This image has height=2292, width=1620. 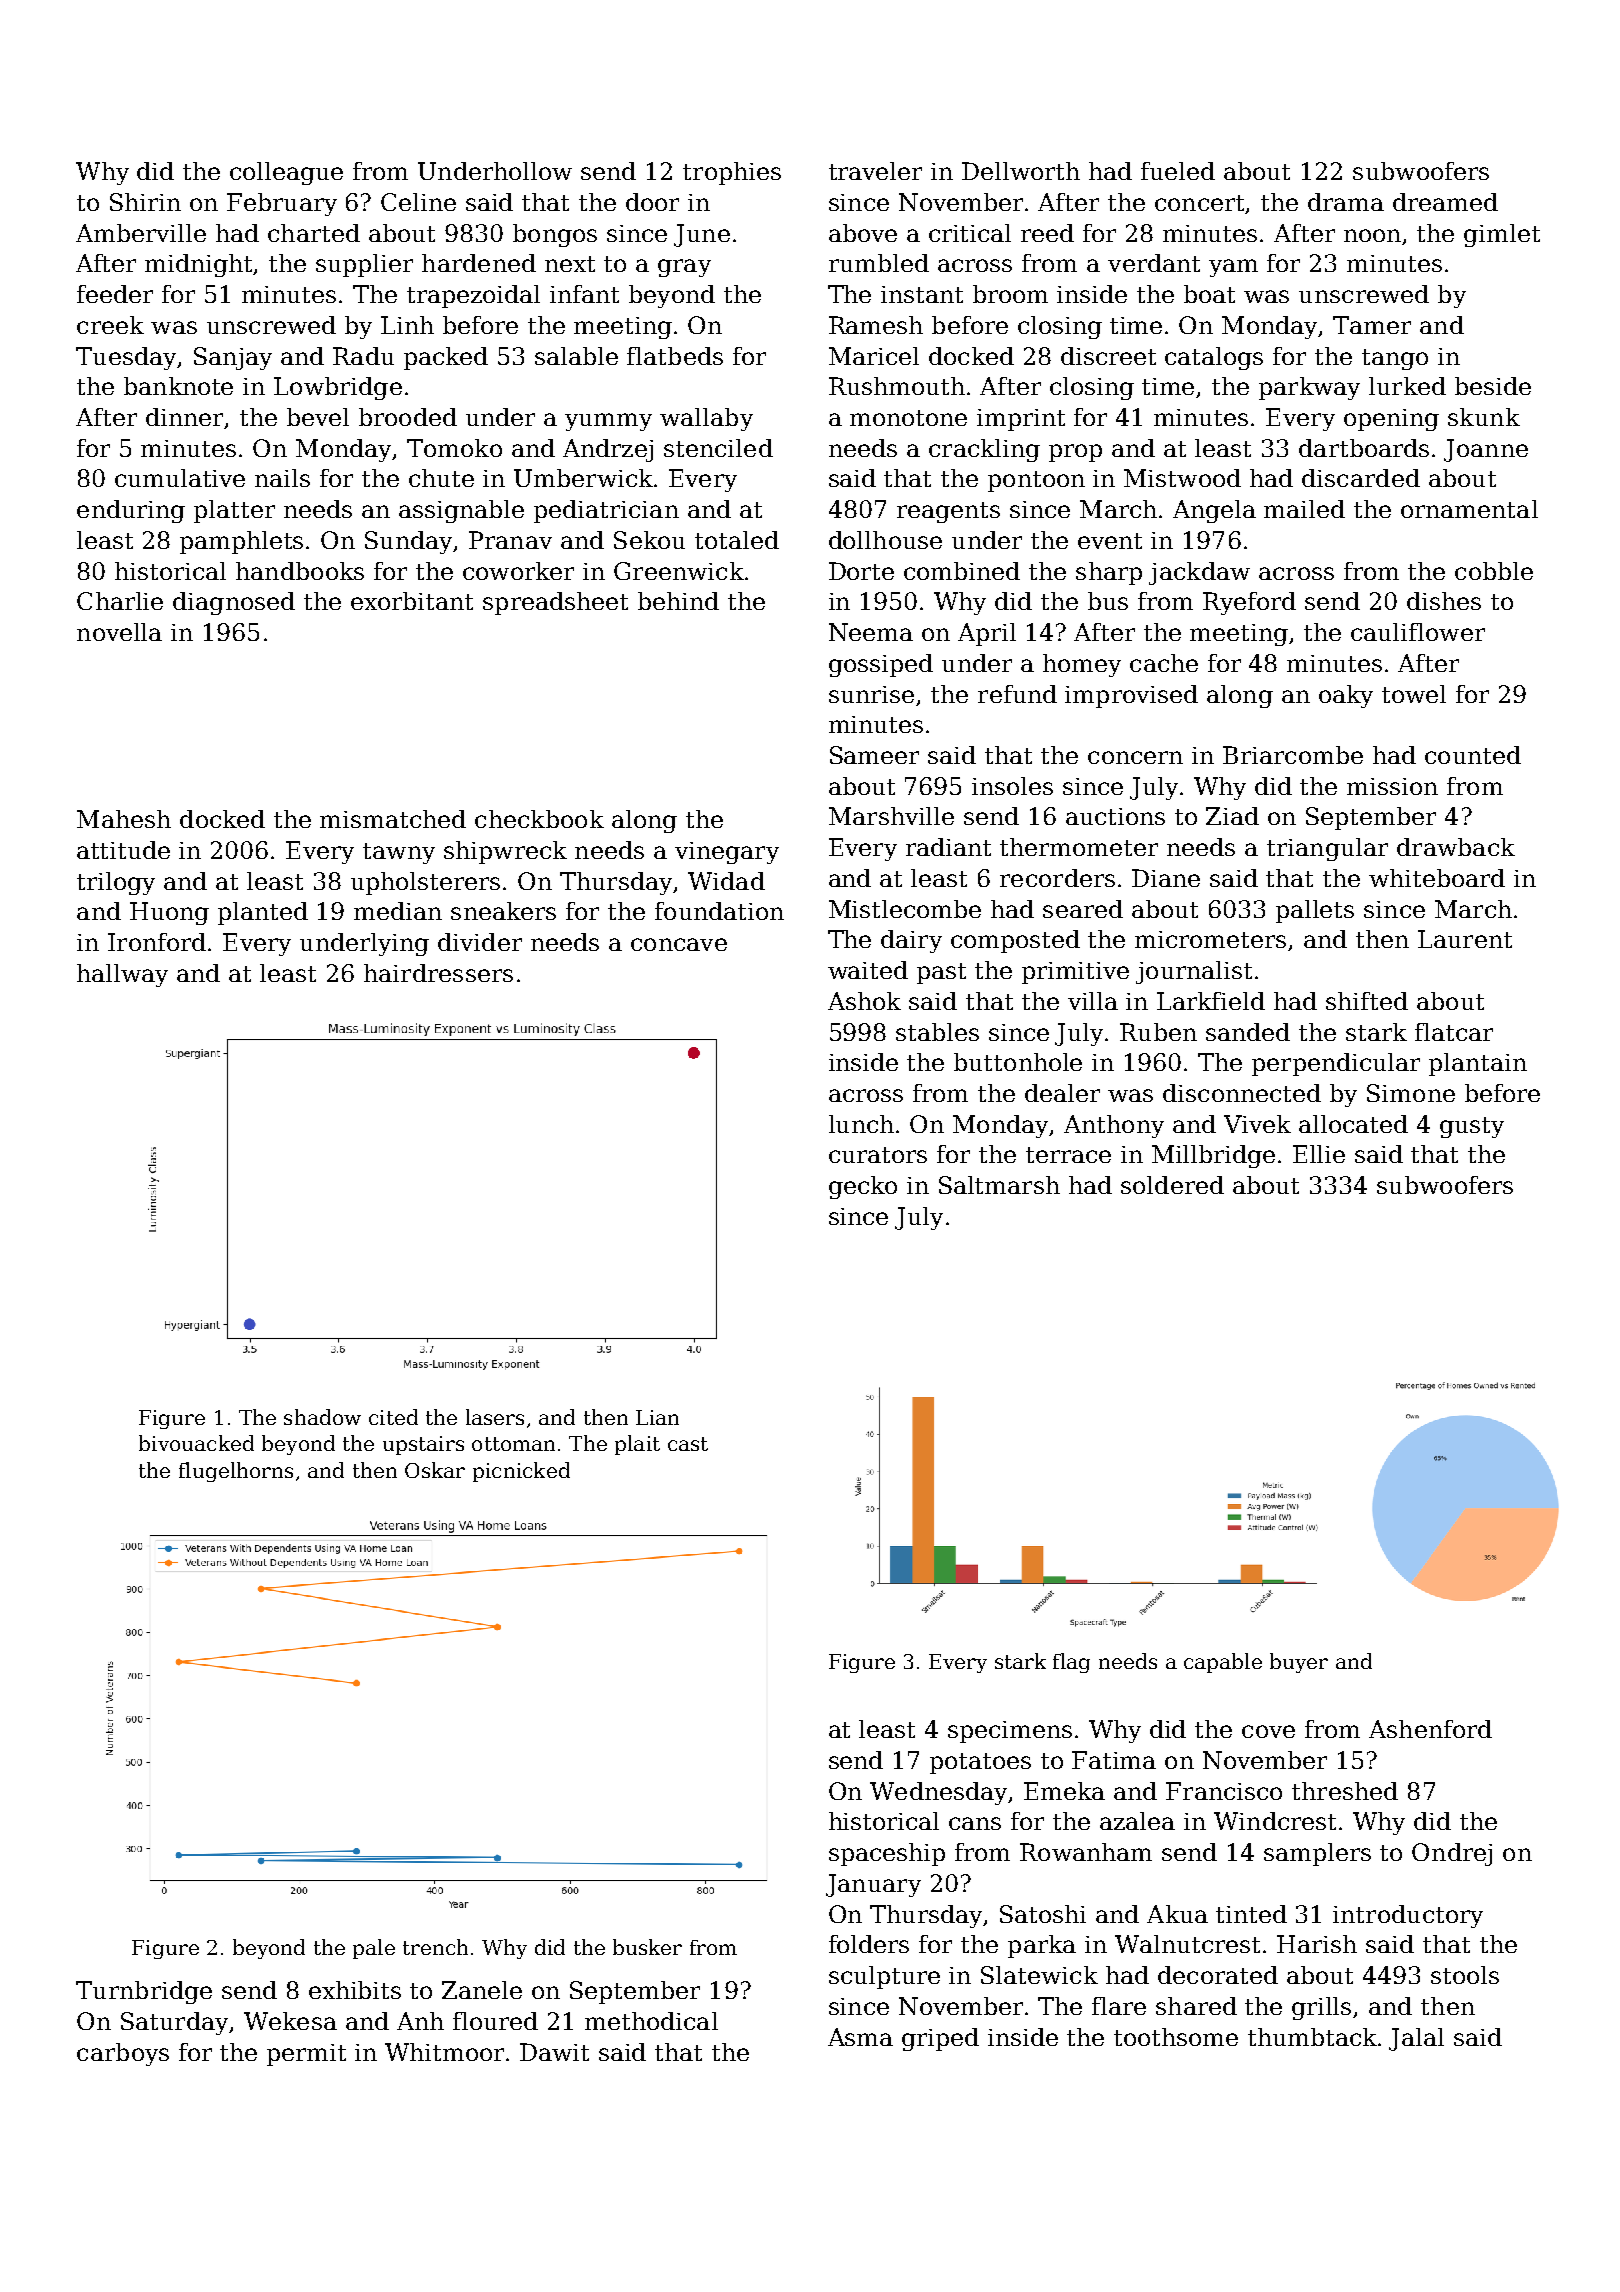 What do you see at coordinates (438, 973) in the image?
I see `hairdressers` at bounding box center [438, 973].
